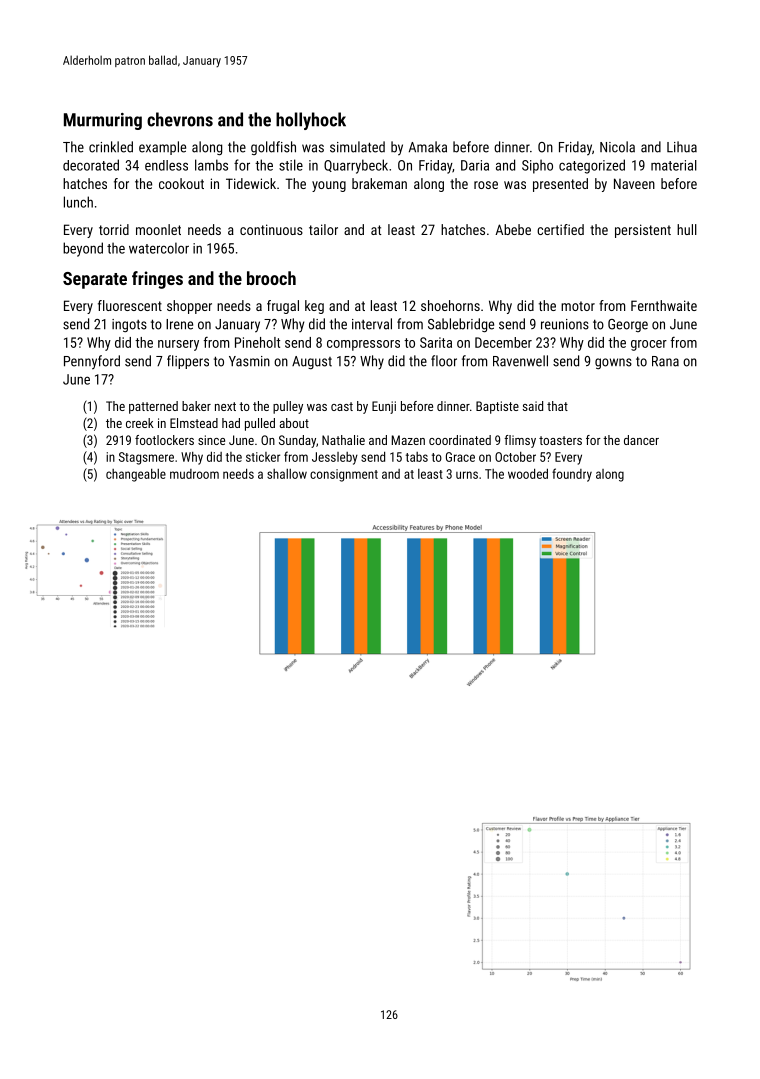 The image size is (760, 1079). I want to click on ingots, so click(129, 325).
